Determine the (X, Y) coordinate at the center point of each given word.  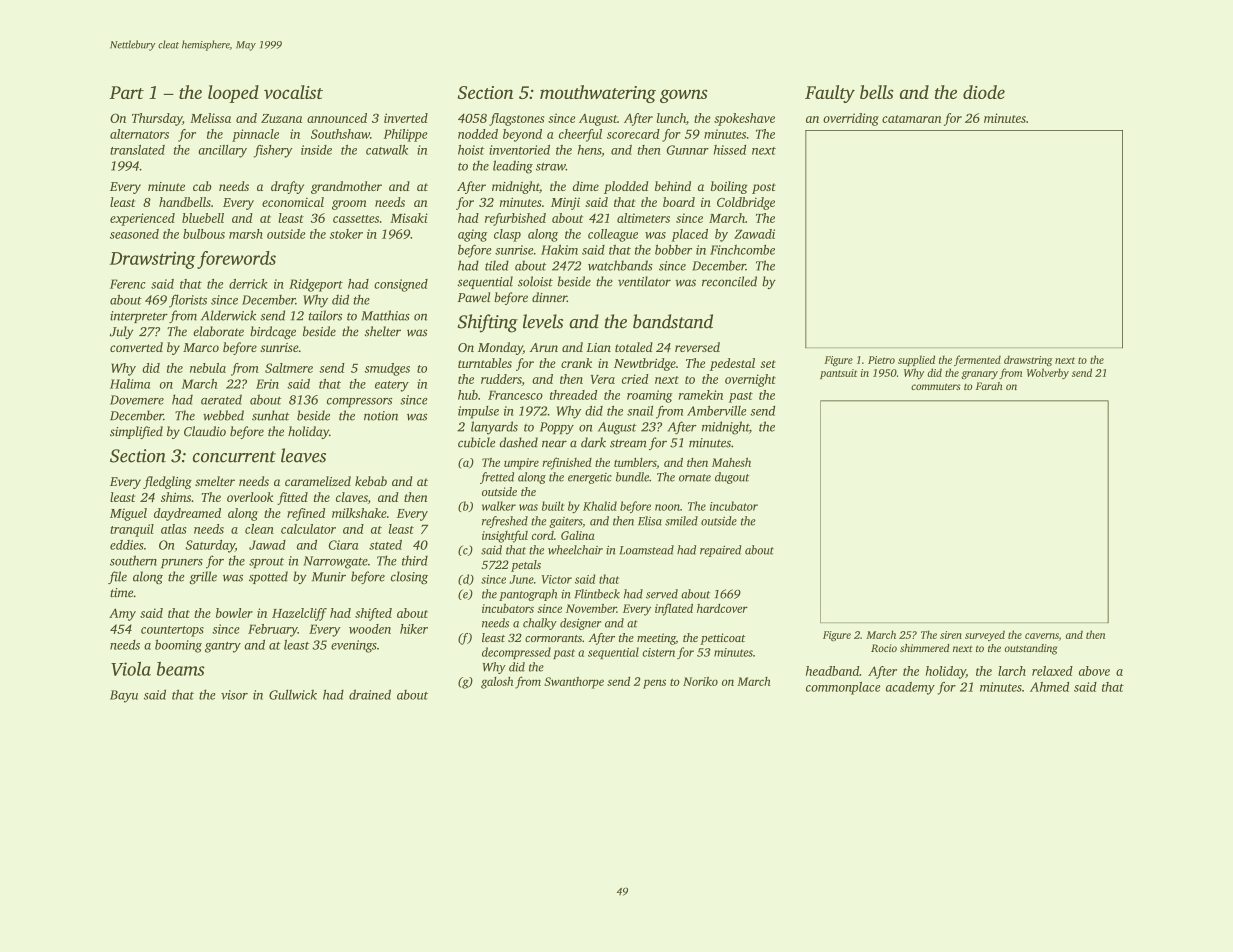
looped (233, 94)
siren (951, 635)
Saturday (210, 546)
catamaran (911, 119)
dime (586, 186)
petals (526, 566)
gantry (223, 647)
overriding (851, 119)
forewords (236, 260)
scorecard (633, 134)
